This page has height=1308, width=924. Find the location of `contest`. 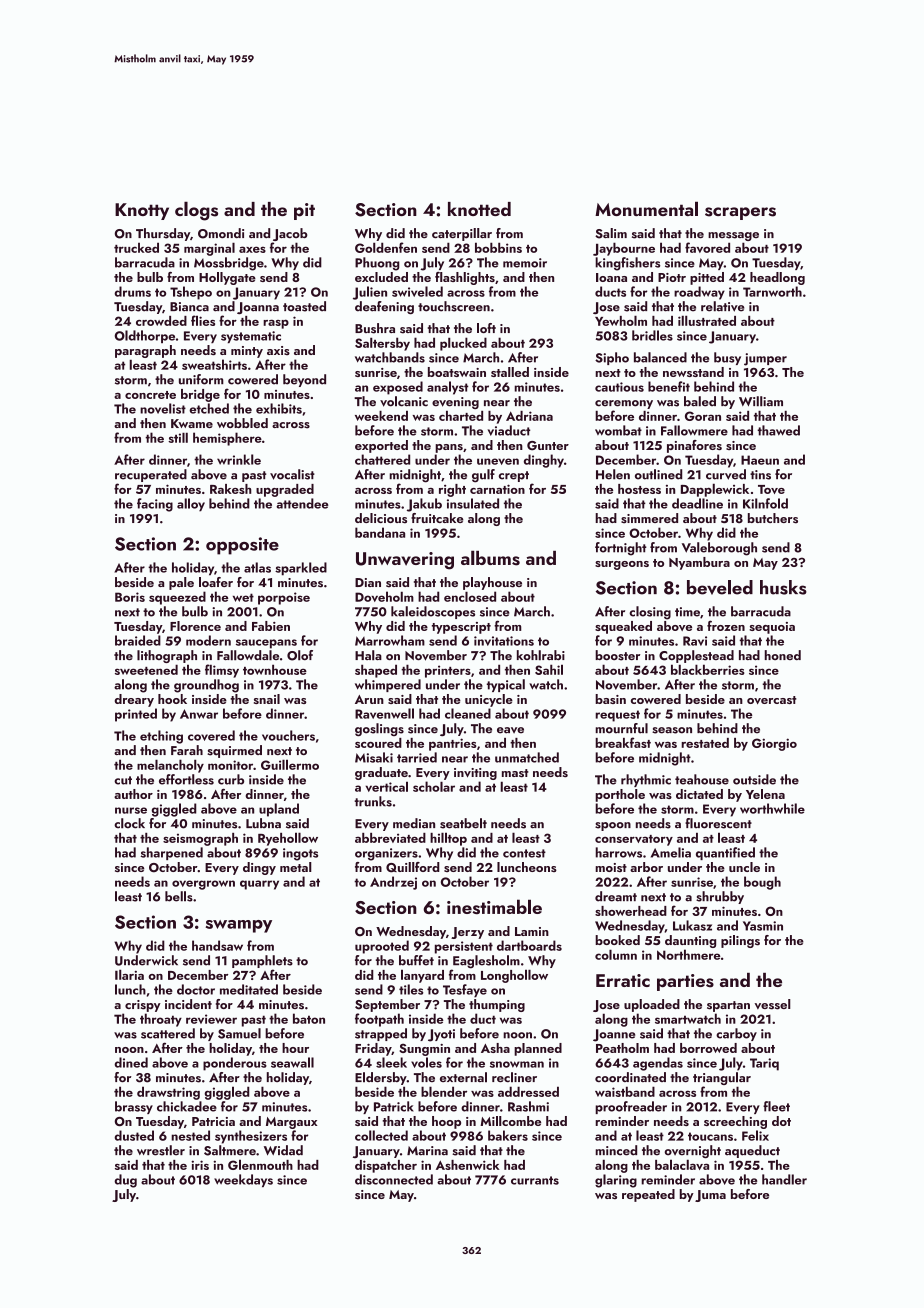

contest is located at coordinates (524, 853).
